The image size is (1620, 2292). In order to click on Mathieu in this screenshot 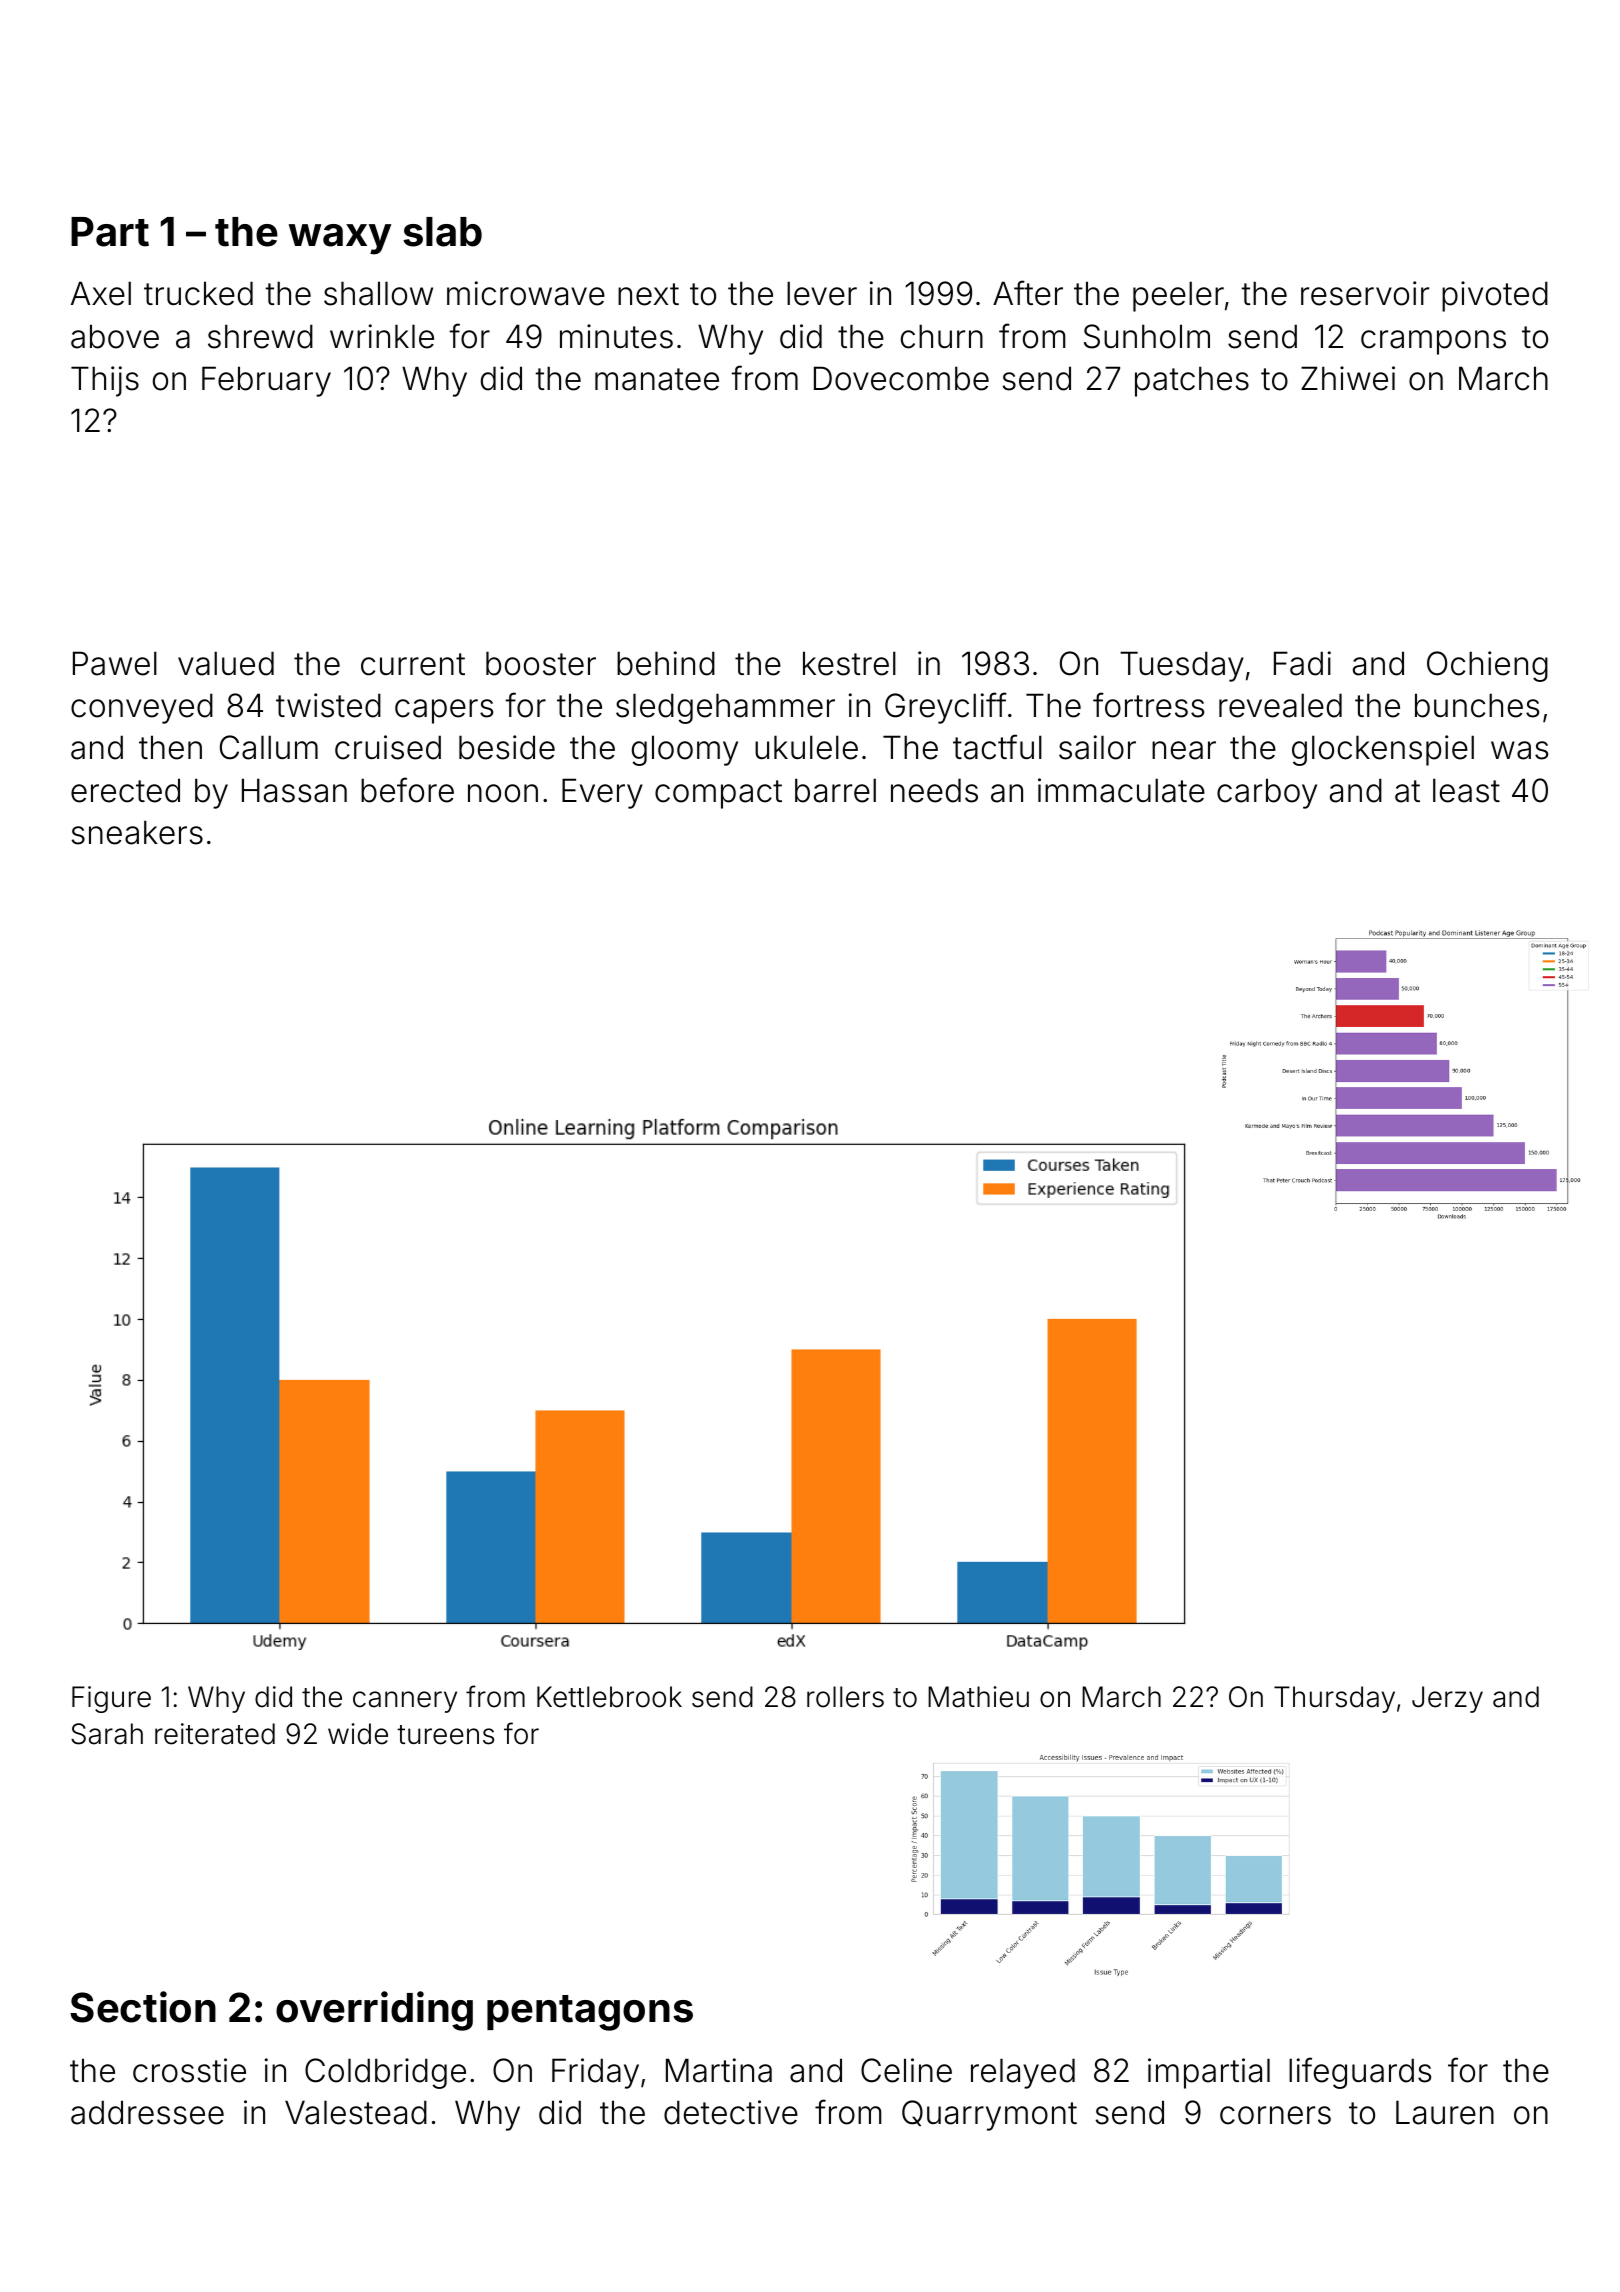, I will do `click(978, 1697)`.
